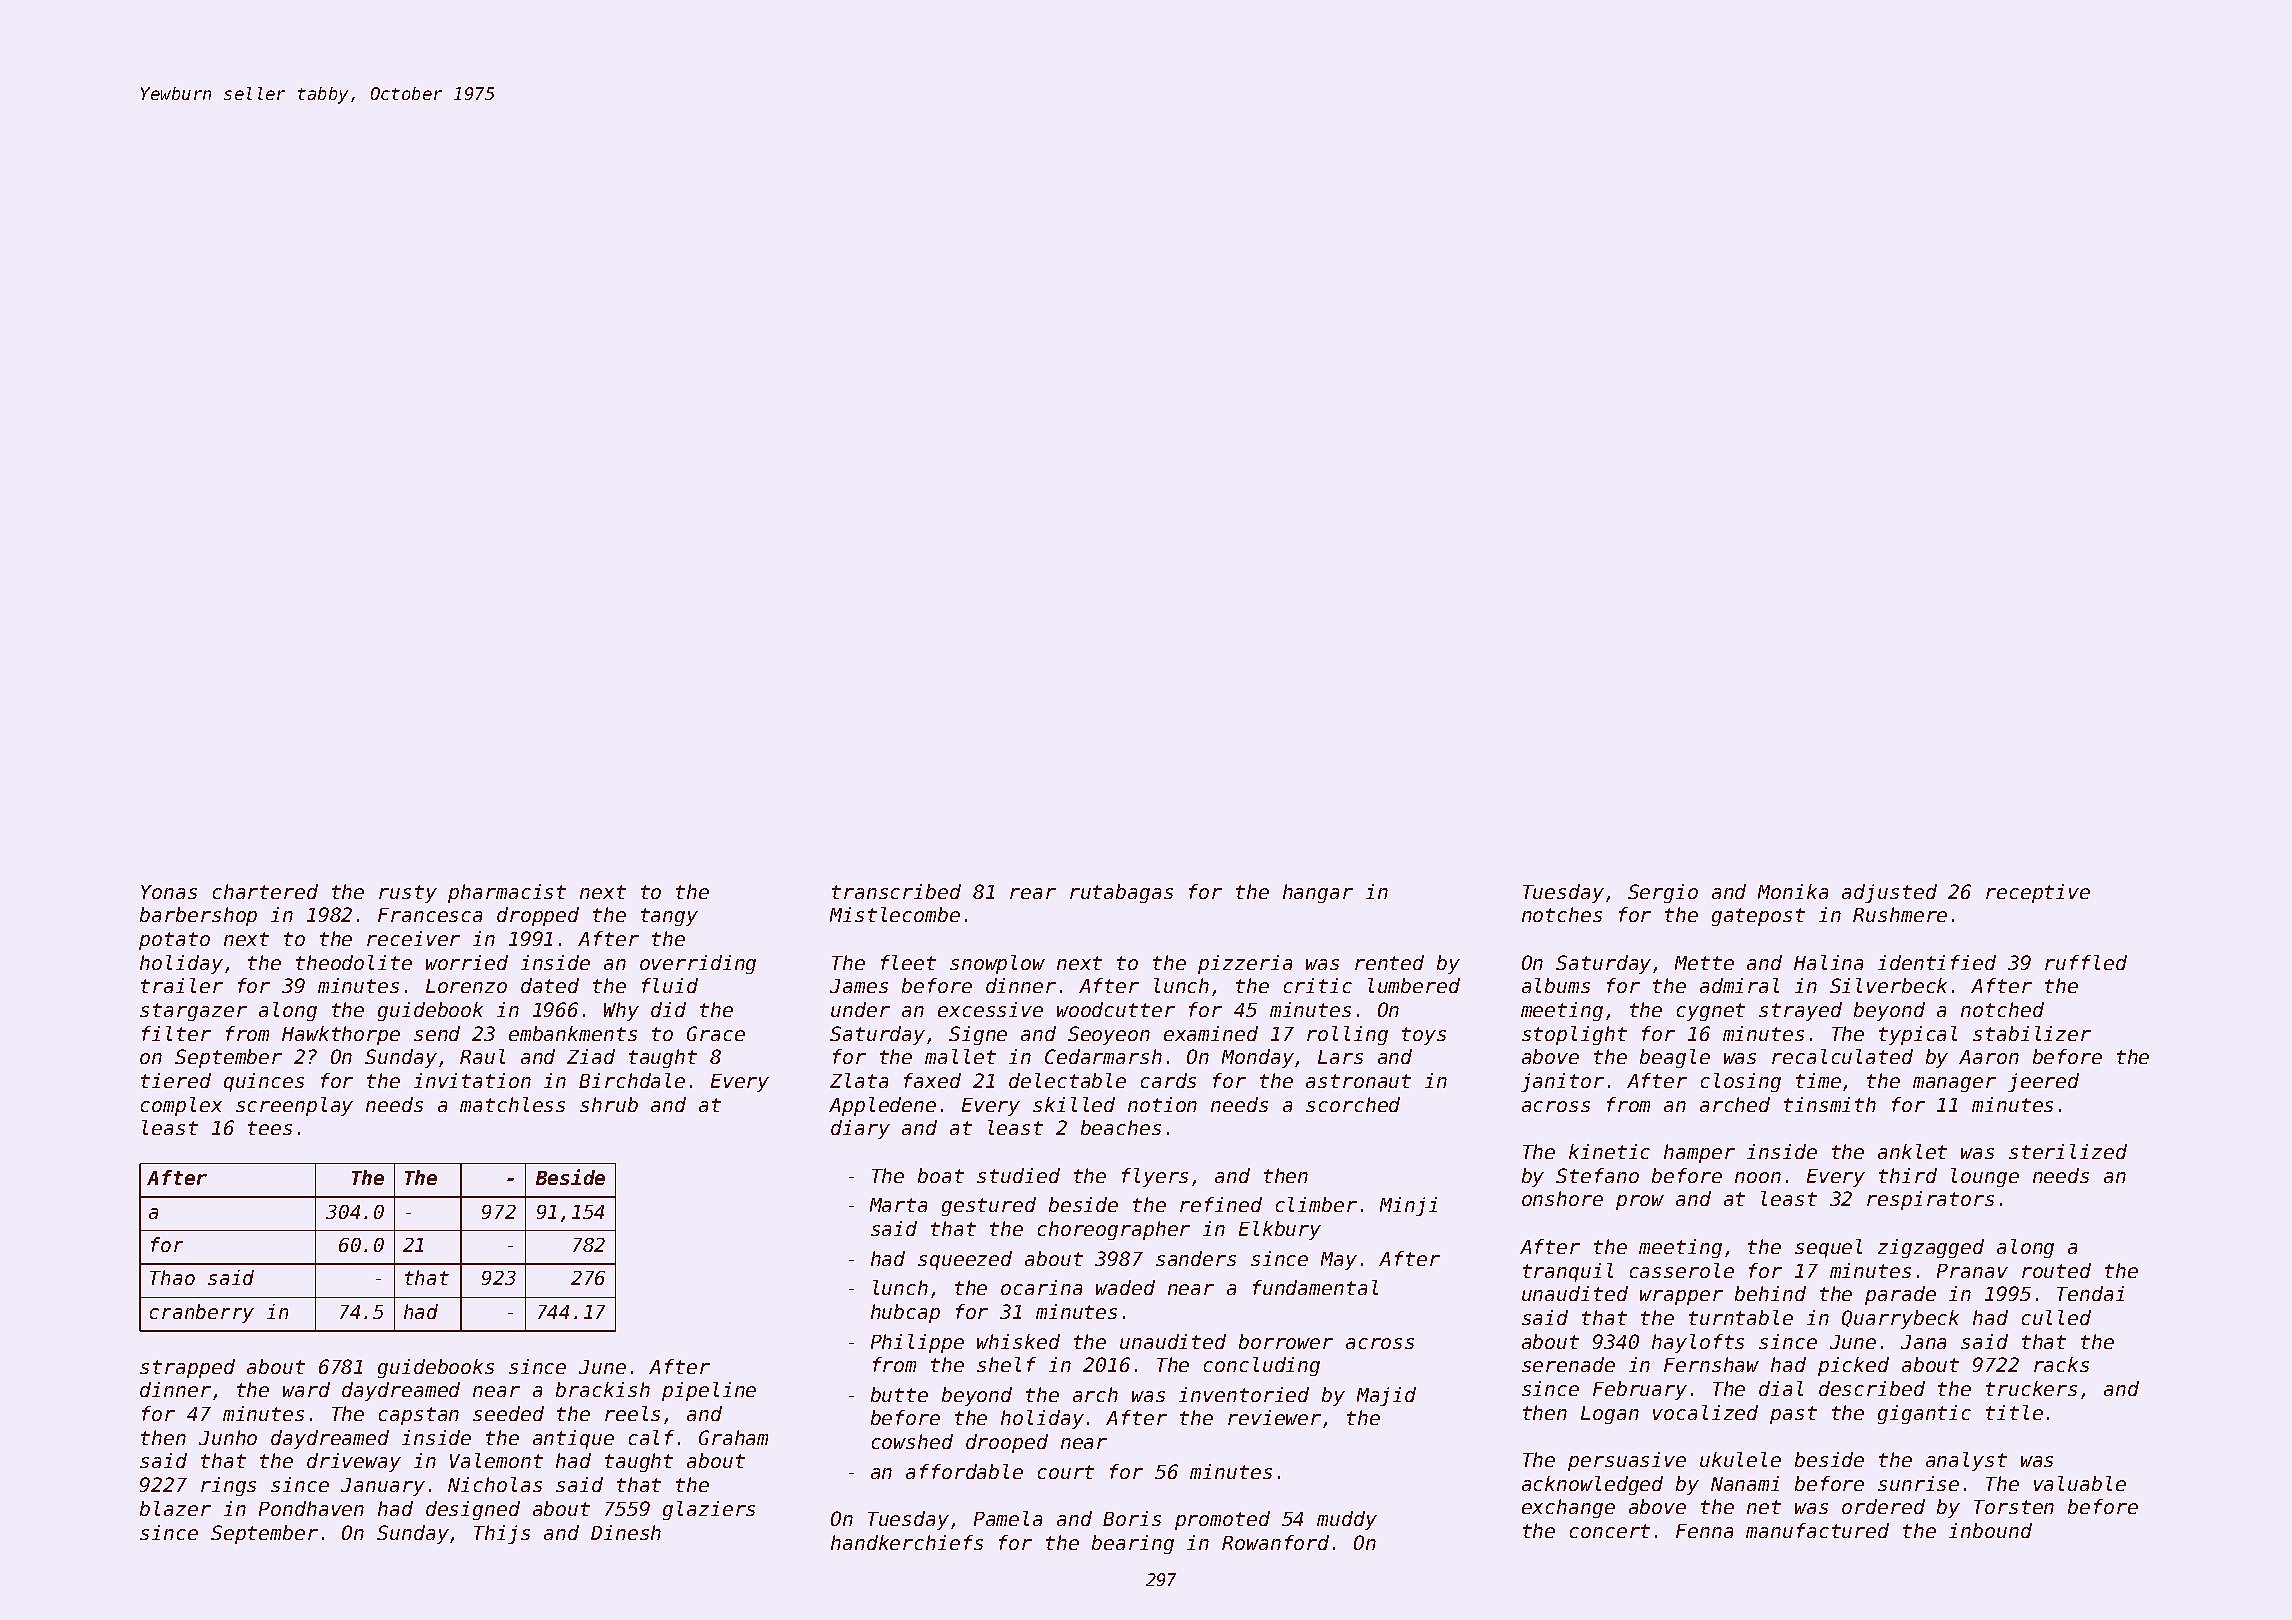 This screenshot has width=2292, height=1620. What do you see at coordinates (2086, 962) in the screenshot?
I see `ruffled` at bounding box center [2086, 962].
